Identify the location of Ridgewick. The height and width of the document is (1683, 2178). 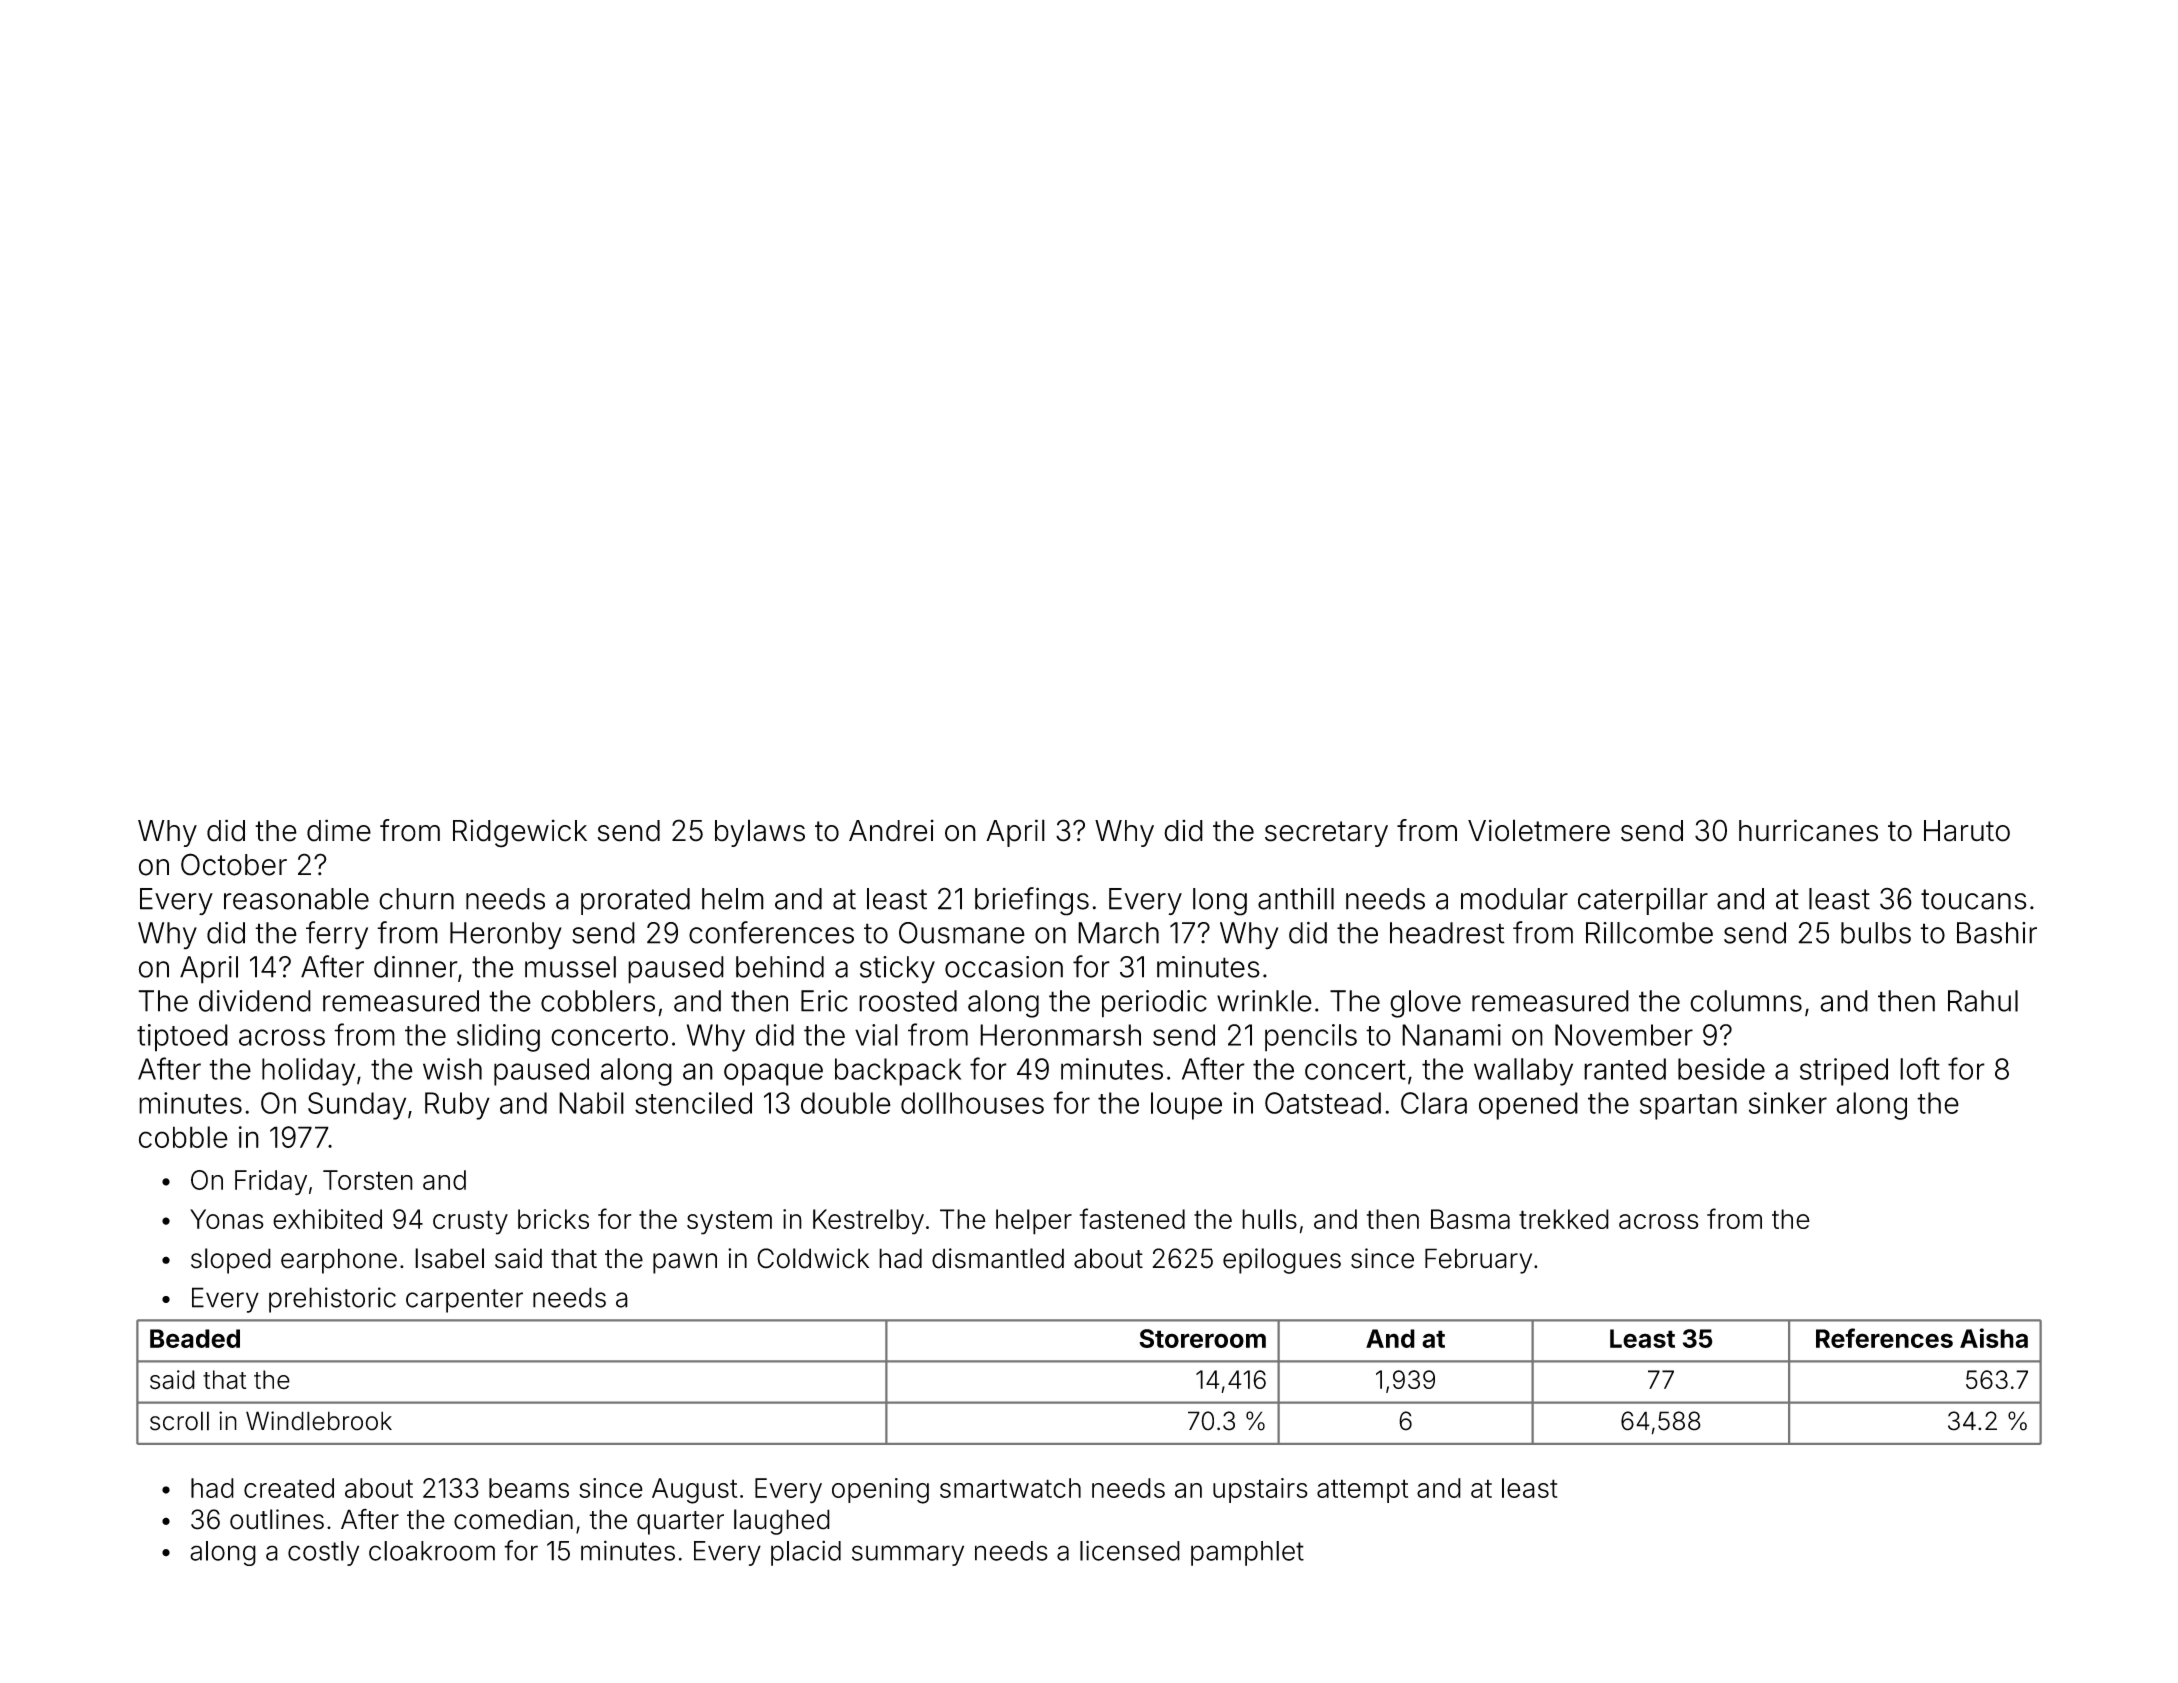
(520, 833).
